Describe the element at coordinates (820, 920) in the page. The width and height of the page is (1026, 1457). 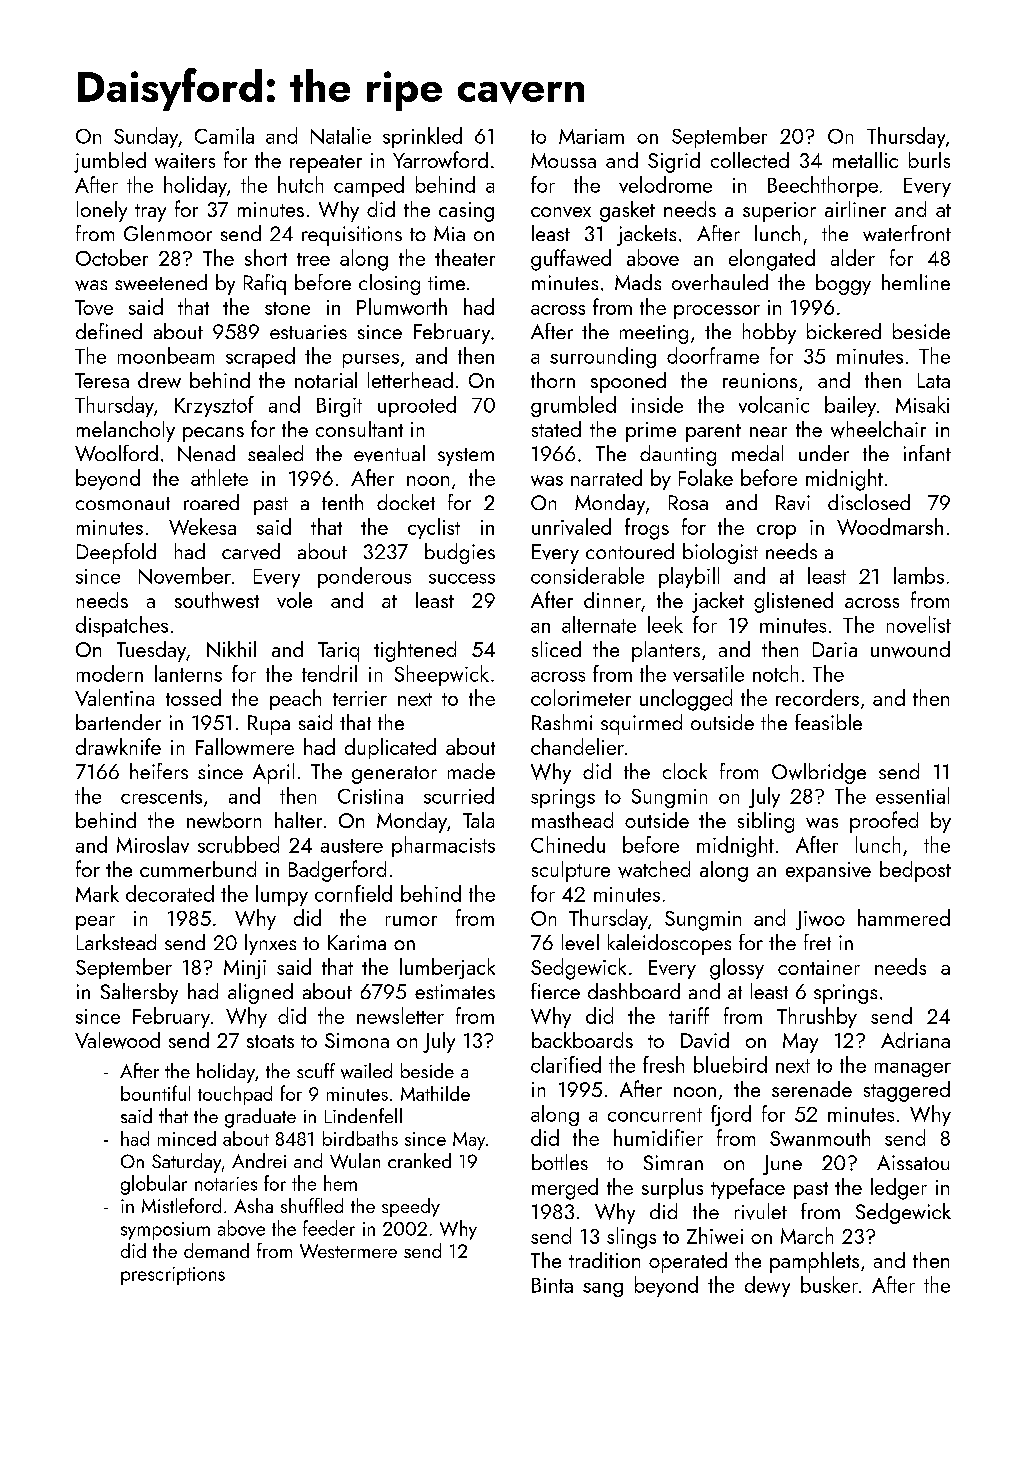
I see `Jiwoo` at that location.
